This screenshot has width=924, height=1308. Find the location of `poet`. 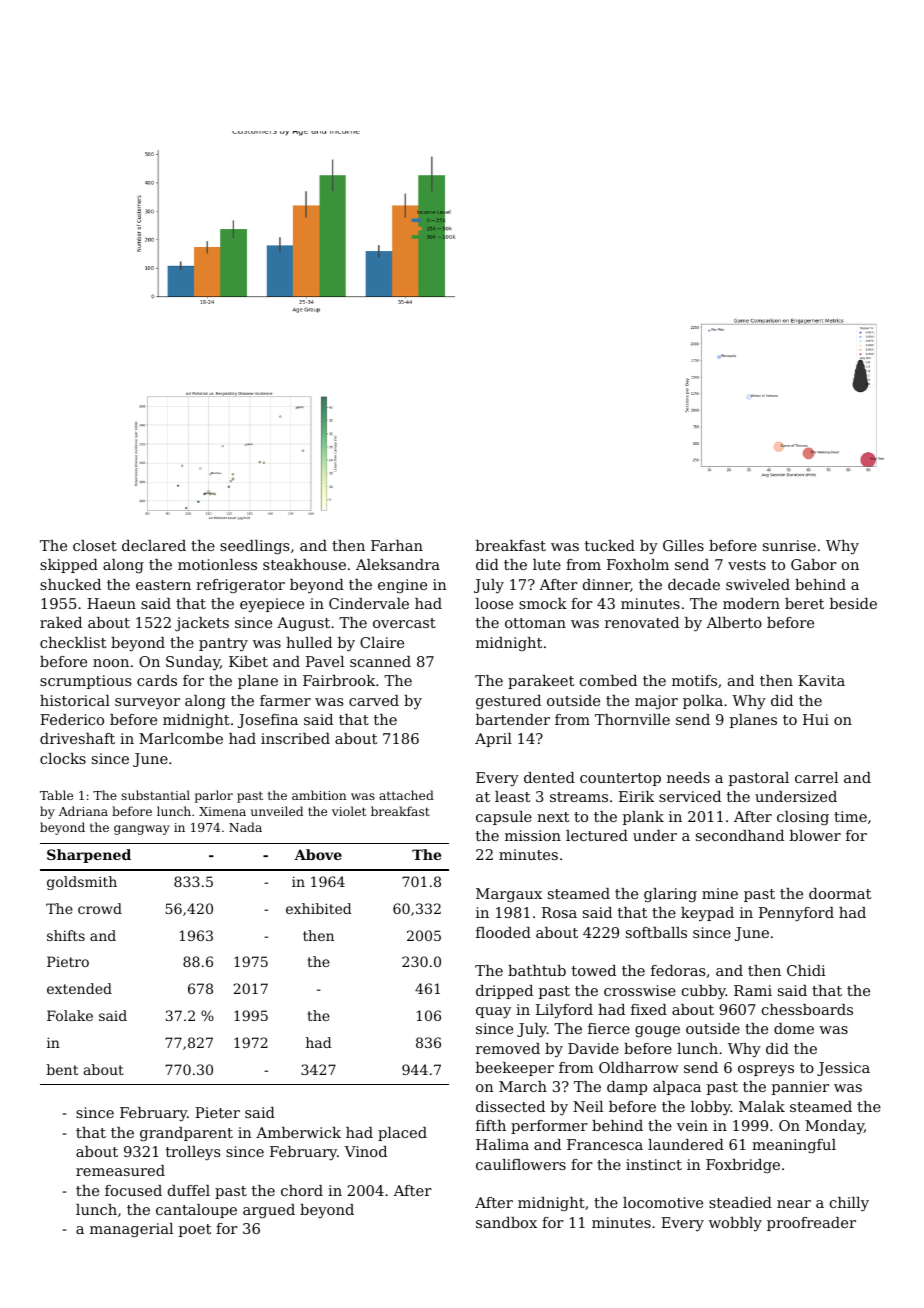

poet is located at coordinates (195, 1230).
